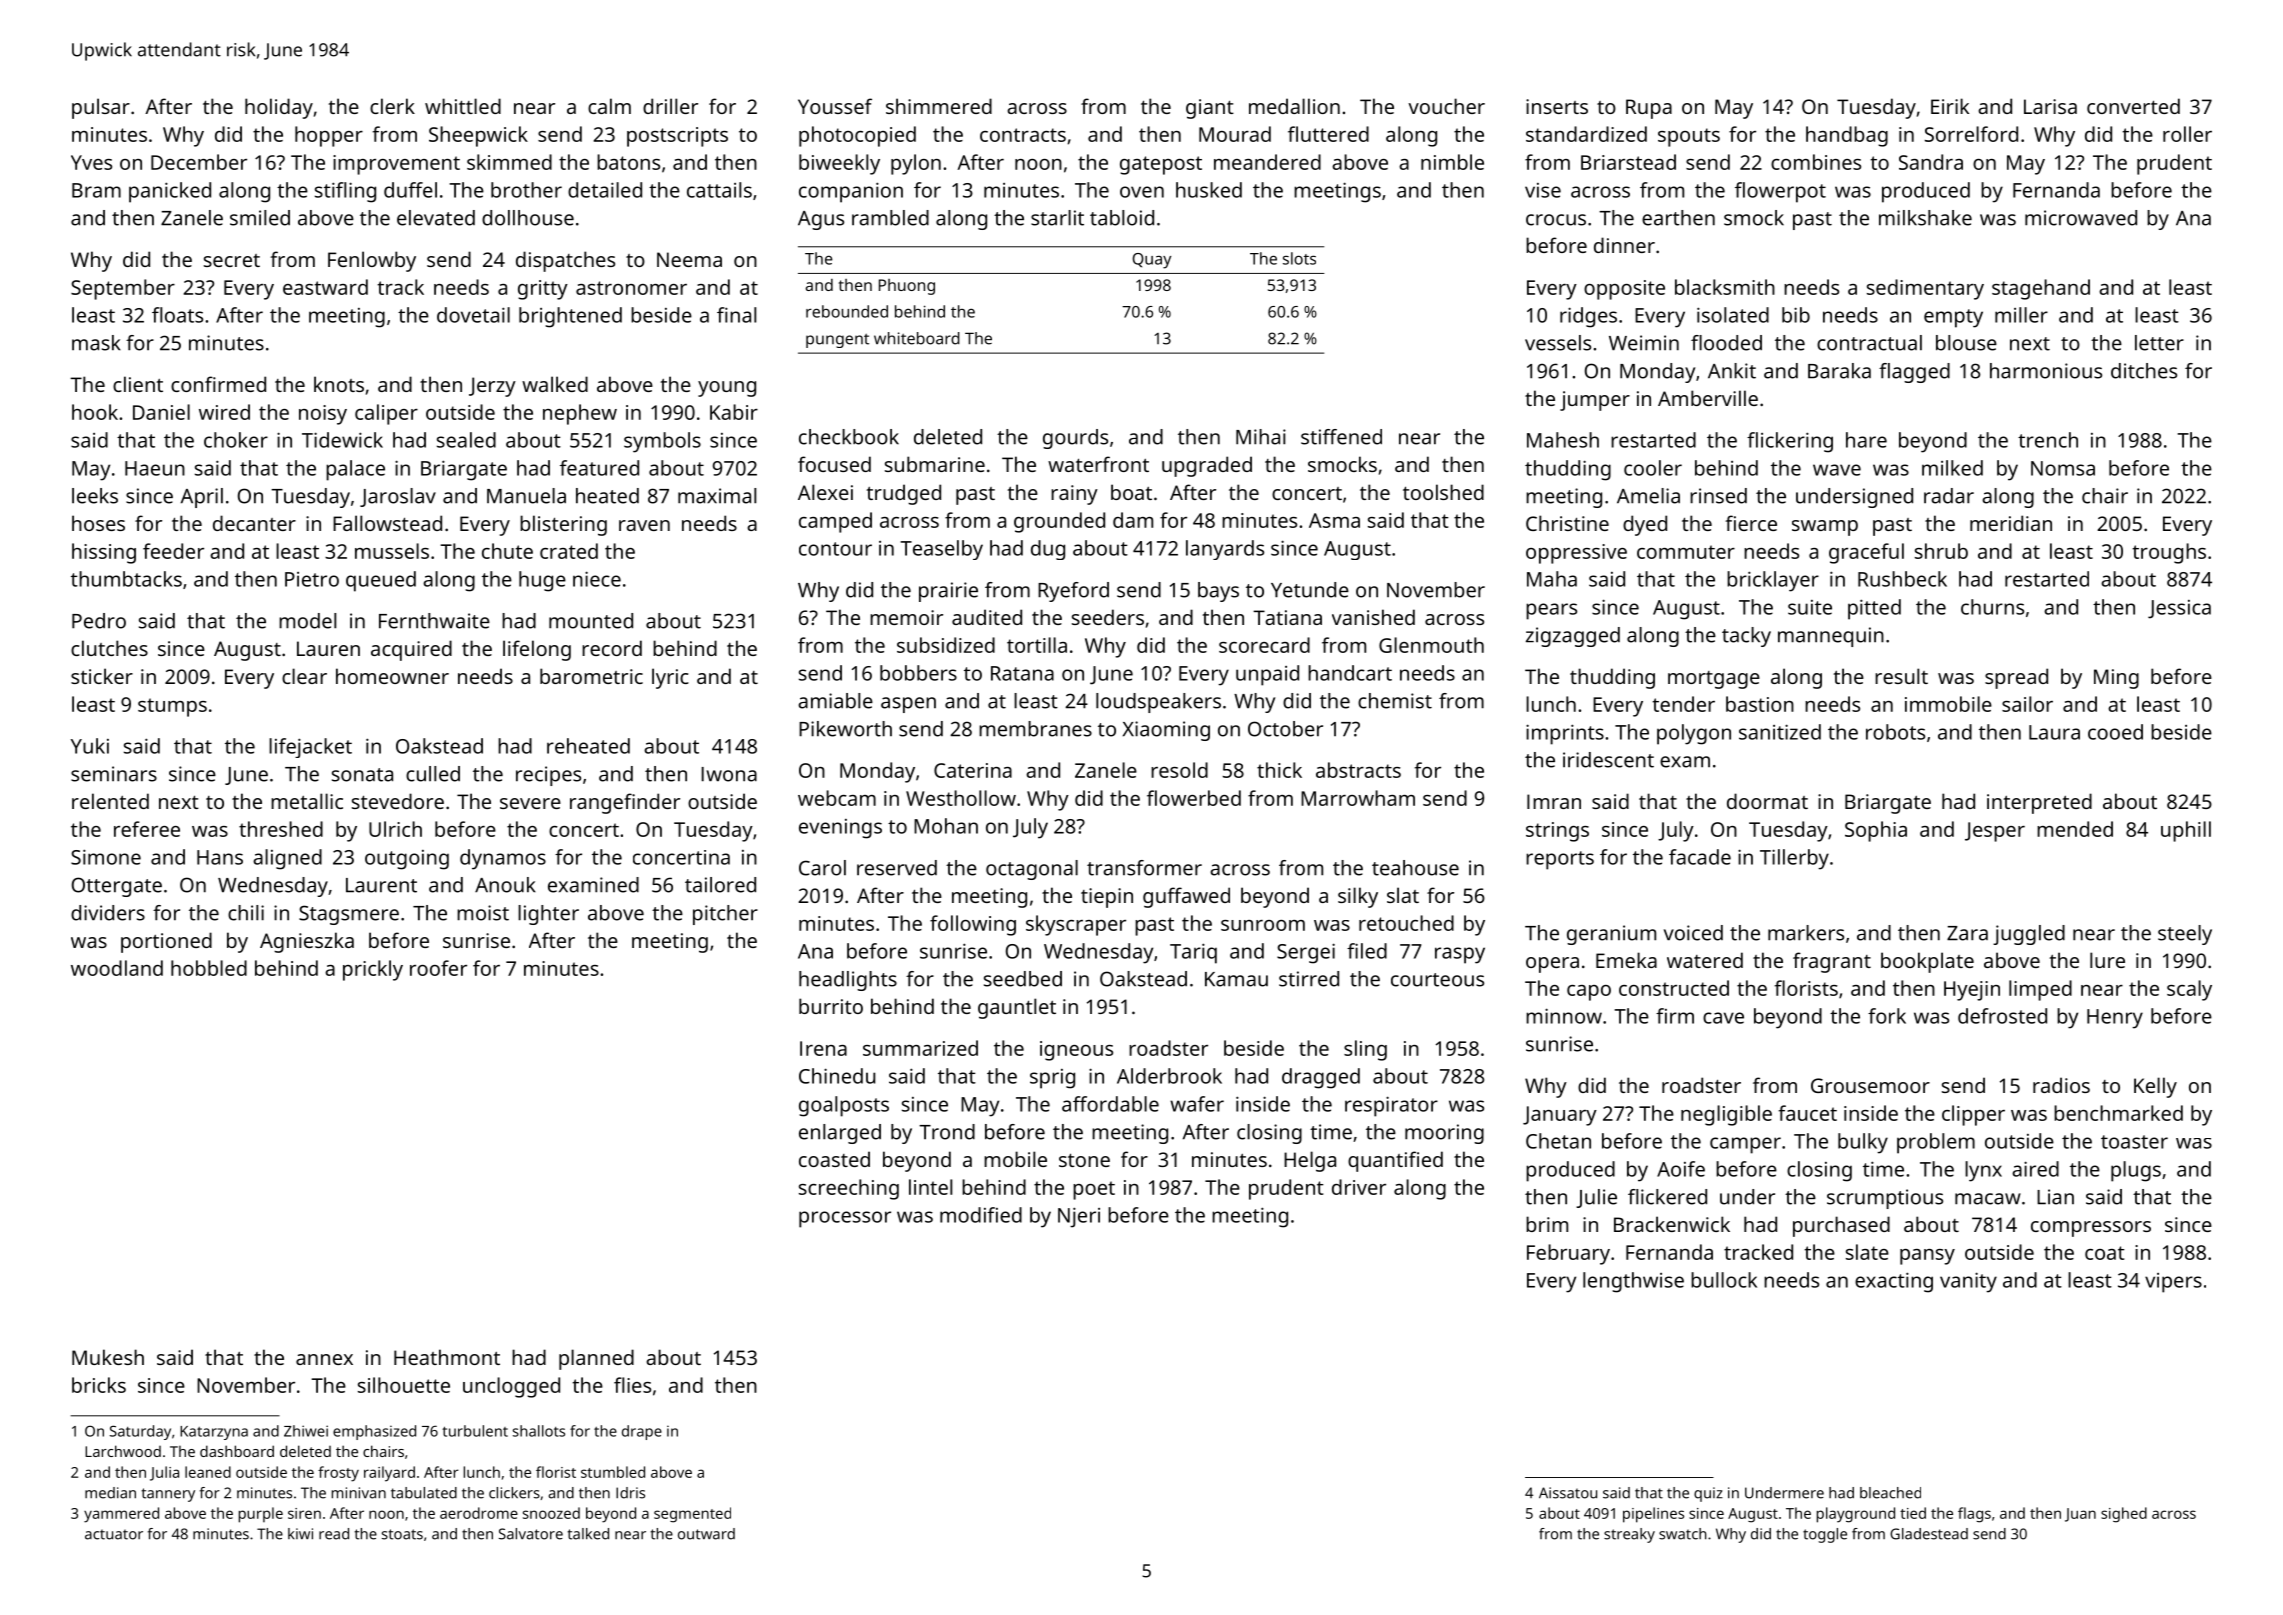 The height and width of the document is (1615, 2283). Describe the element at coordinates (588, 1534) in the document. I see `talked` at that location.
